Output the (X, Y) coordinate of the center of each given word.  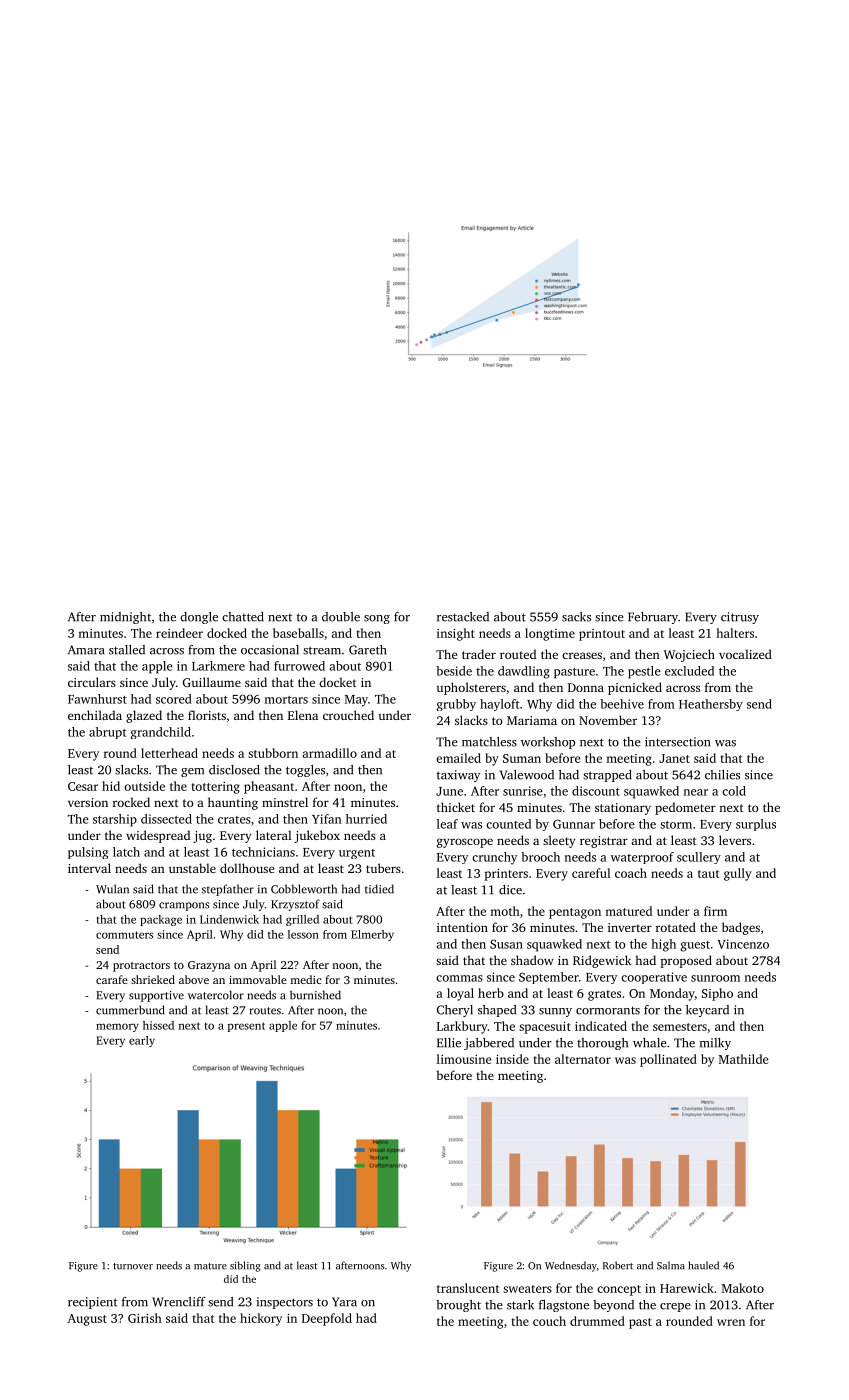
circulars (92, 682)
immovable (258, 979)
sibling (245, 1266)
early (142, 1041)
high (663, 945)
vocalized (745, 654)
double (341, 617)
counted (508, 824)
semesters (680, 1027)
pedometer (685, 808)
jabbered (489, 1044)
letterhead (169, 753)
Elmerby (372, 935)
